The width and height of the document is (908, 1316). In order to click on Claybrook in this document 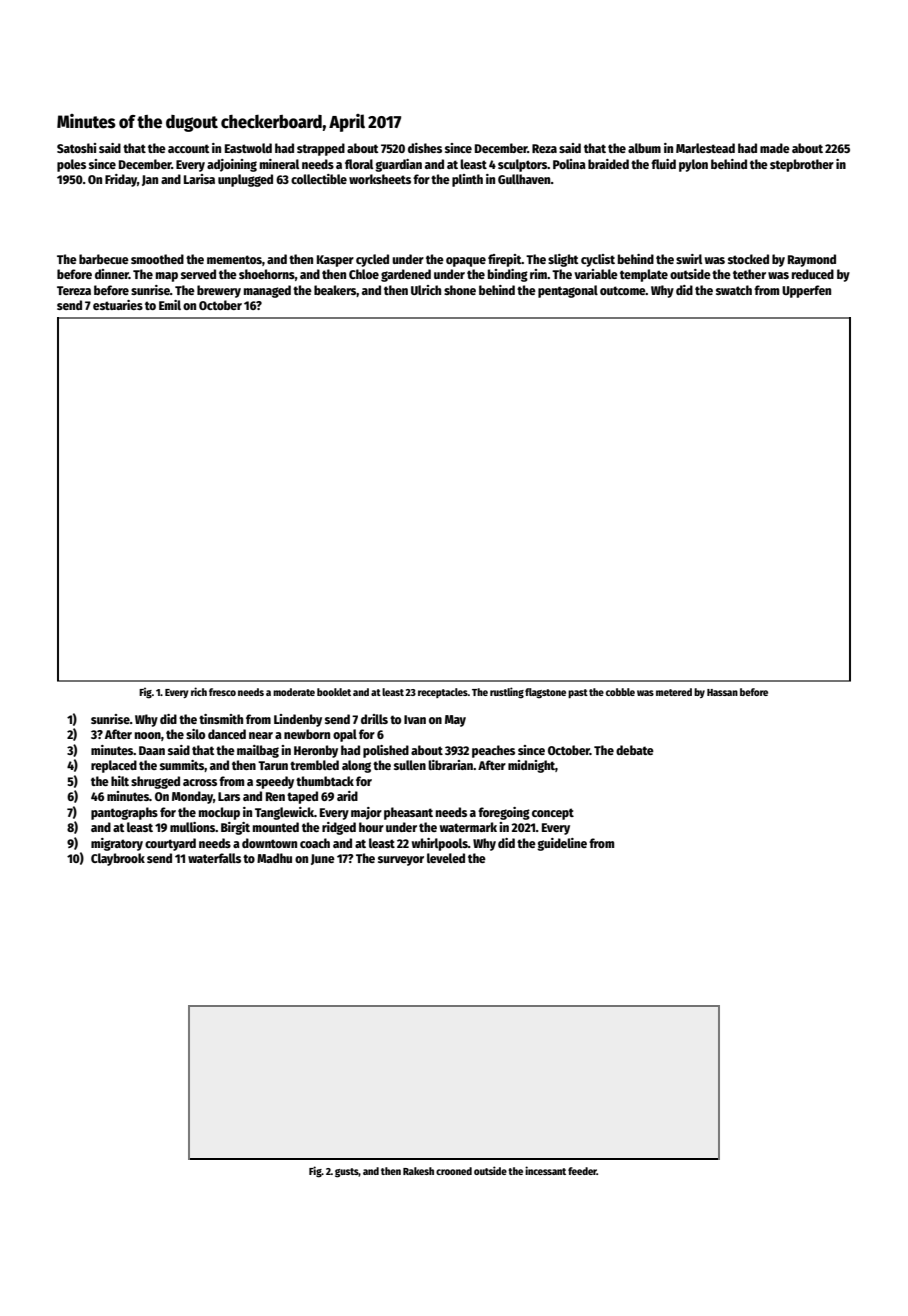, I will do `click(118, 859)`.
